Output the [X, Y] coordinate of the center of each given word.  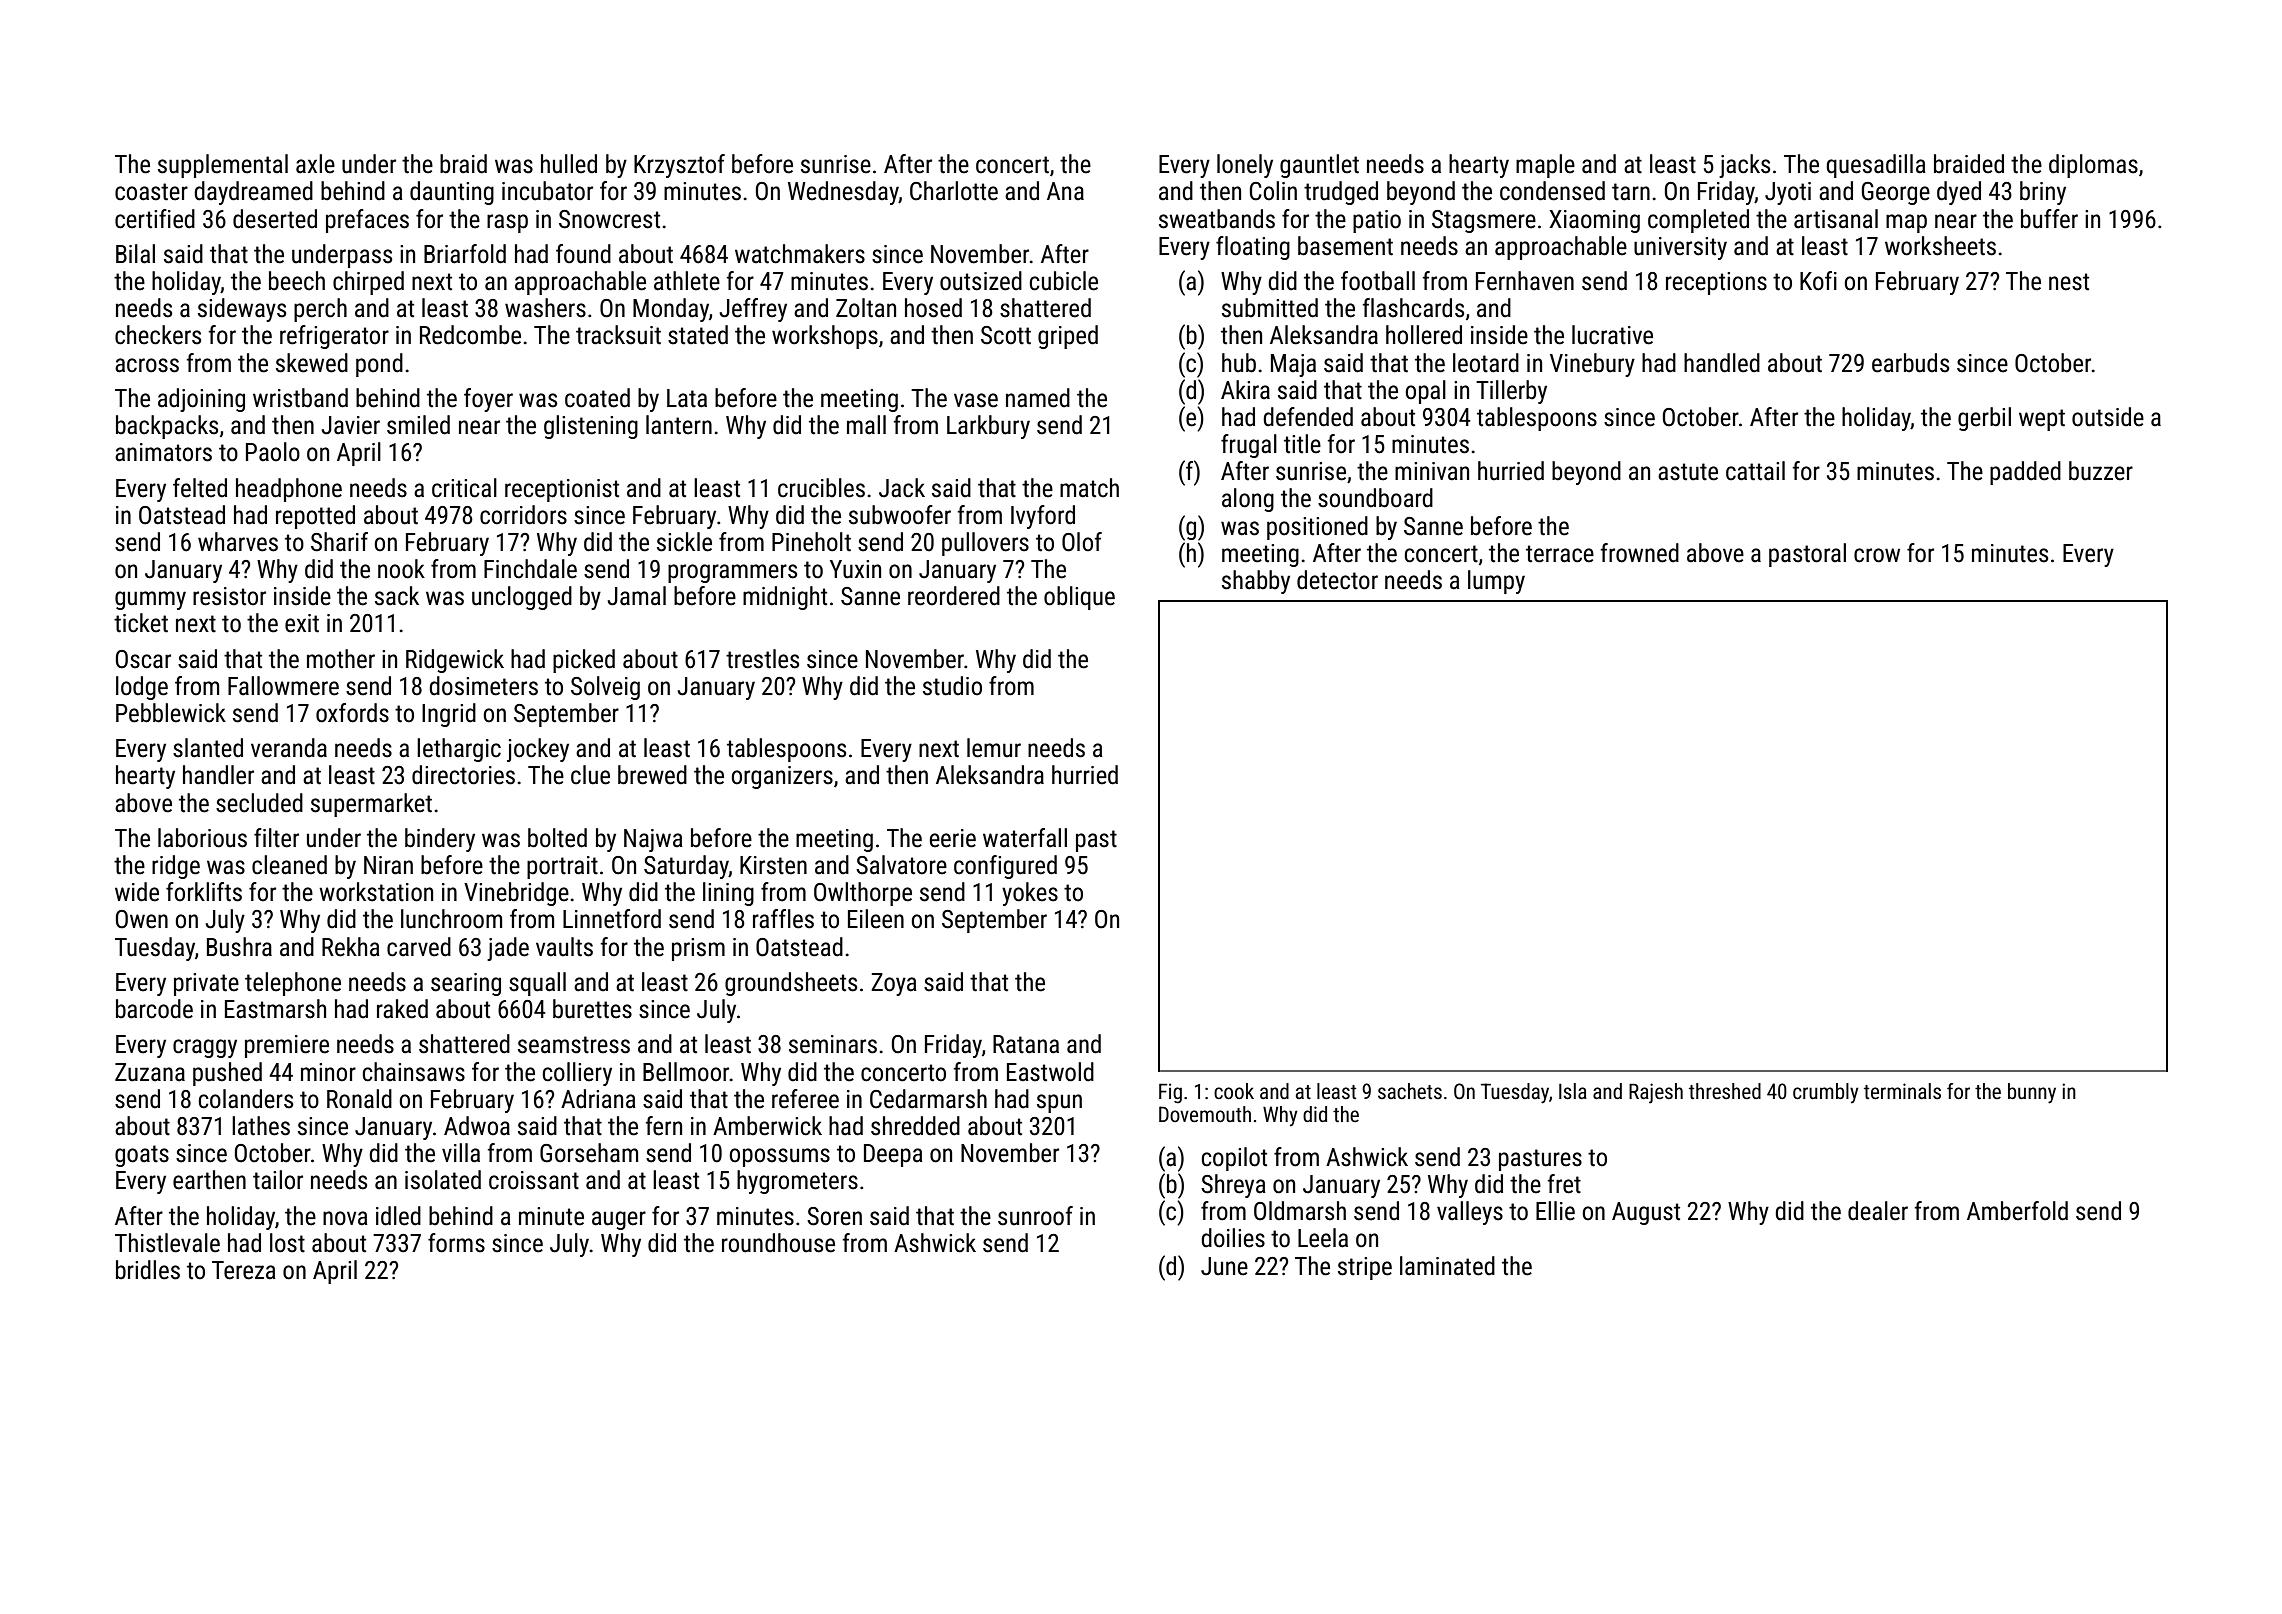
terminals [1902, 1091]
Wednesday [843, 193]
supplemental [223, 166]
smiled [418, 425]
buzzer [2101, 471]
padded [2025, 473]
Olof [1082, 542]
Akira [1245, 390]
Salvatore [901, 865]
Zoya [894, 984]
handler [218, 775]
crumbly [1826, 1093]
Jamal [636, 596]
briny [2043, 193]
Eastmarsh [275, 1009]
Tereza [244, 1270]
